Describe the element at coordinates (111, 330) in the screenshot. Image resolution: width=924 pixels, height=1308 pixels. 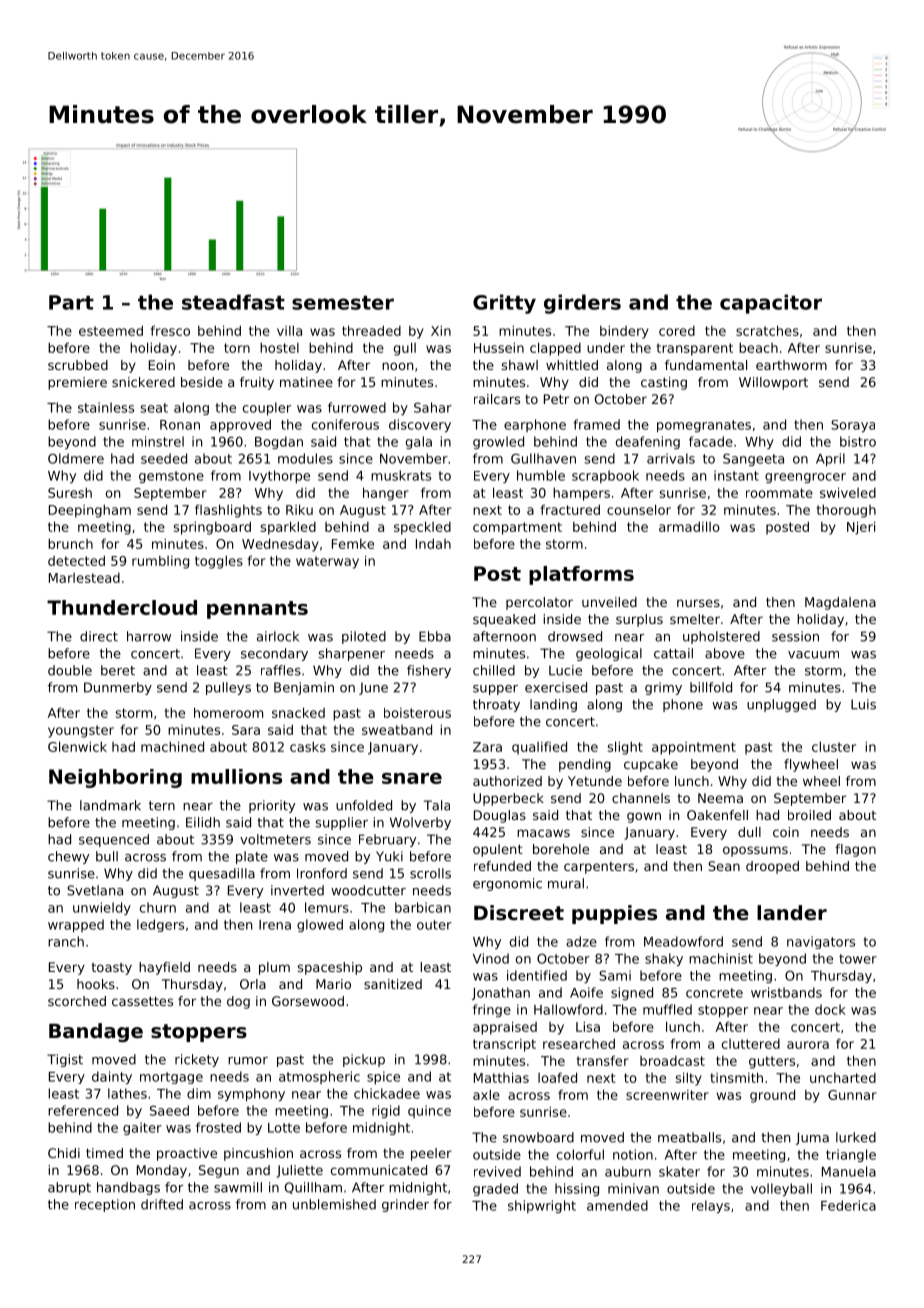
I see `esteemed` at that location.
